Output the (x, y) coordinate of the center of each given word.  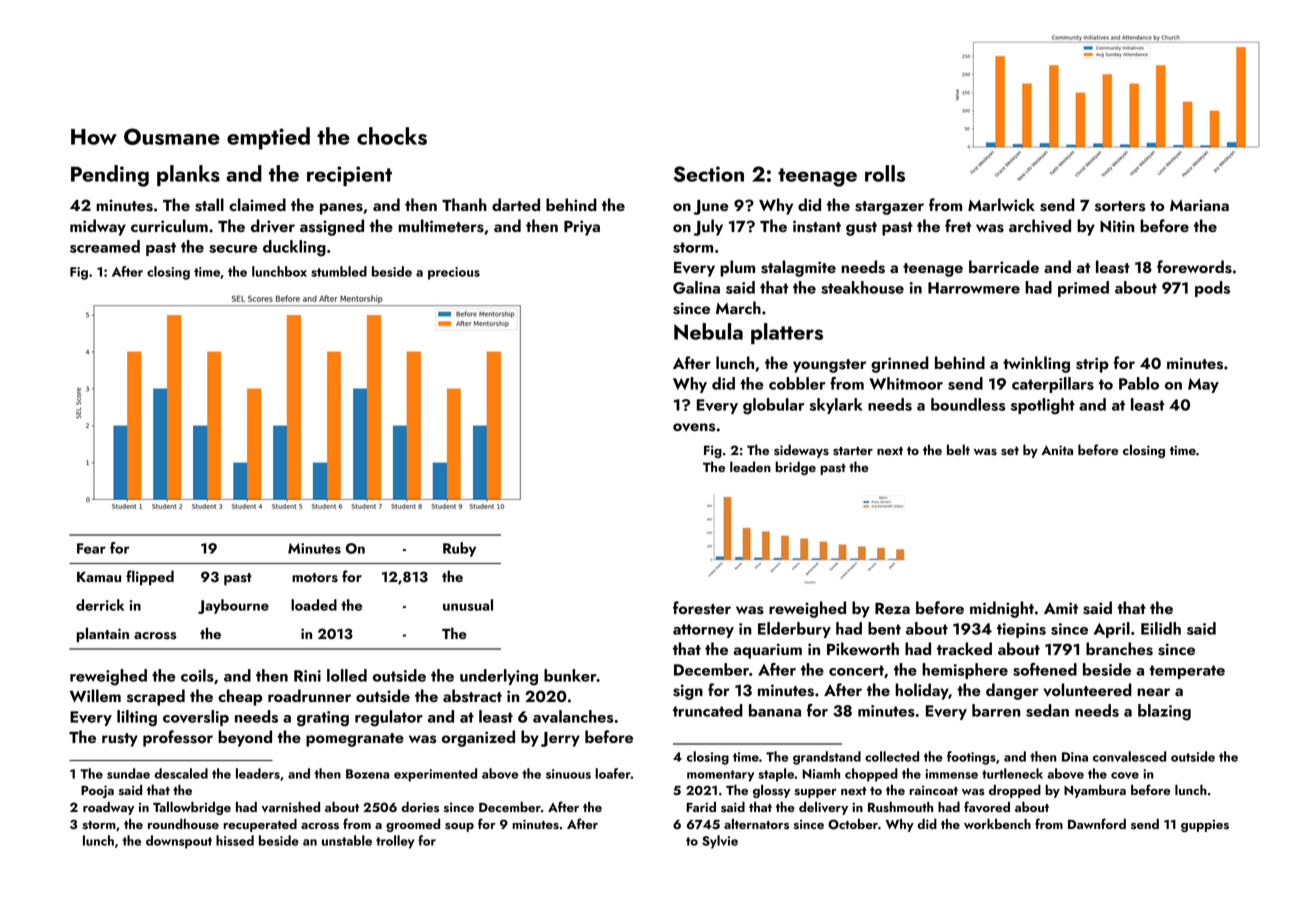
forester (702, 608)
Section (708, 174)
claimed (257, 204)
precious (454, 273)
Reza (892, 608)
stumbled (339, 271)
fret (958, 225)
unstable (347, 840)
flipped (150, 577)
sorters (1120, 206)
